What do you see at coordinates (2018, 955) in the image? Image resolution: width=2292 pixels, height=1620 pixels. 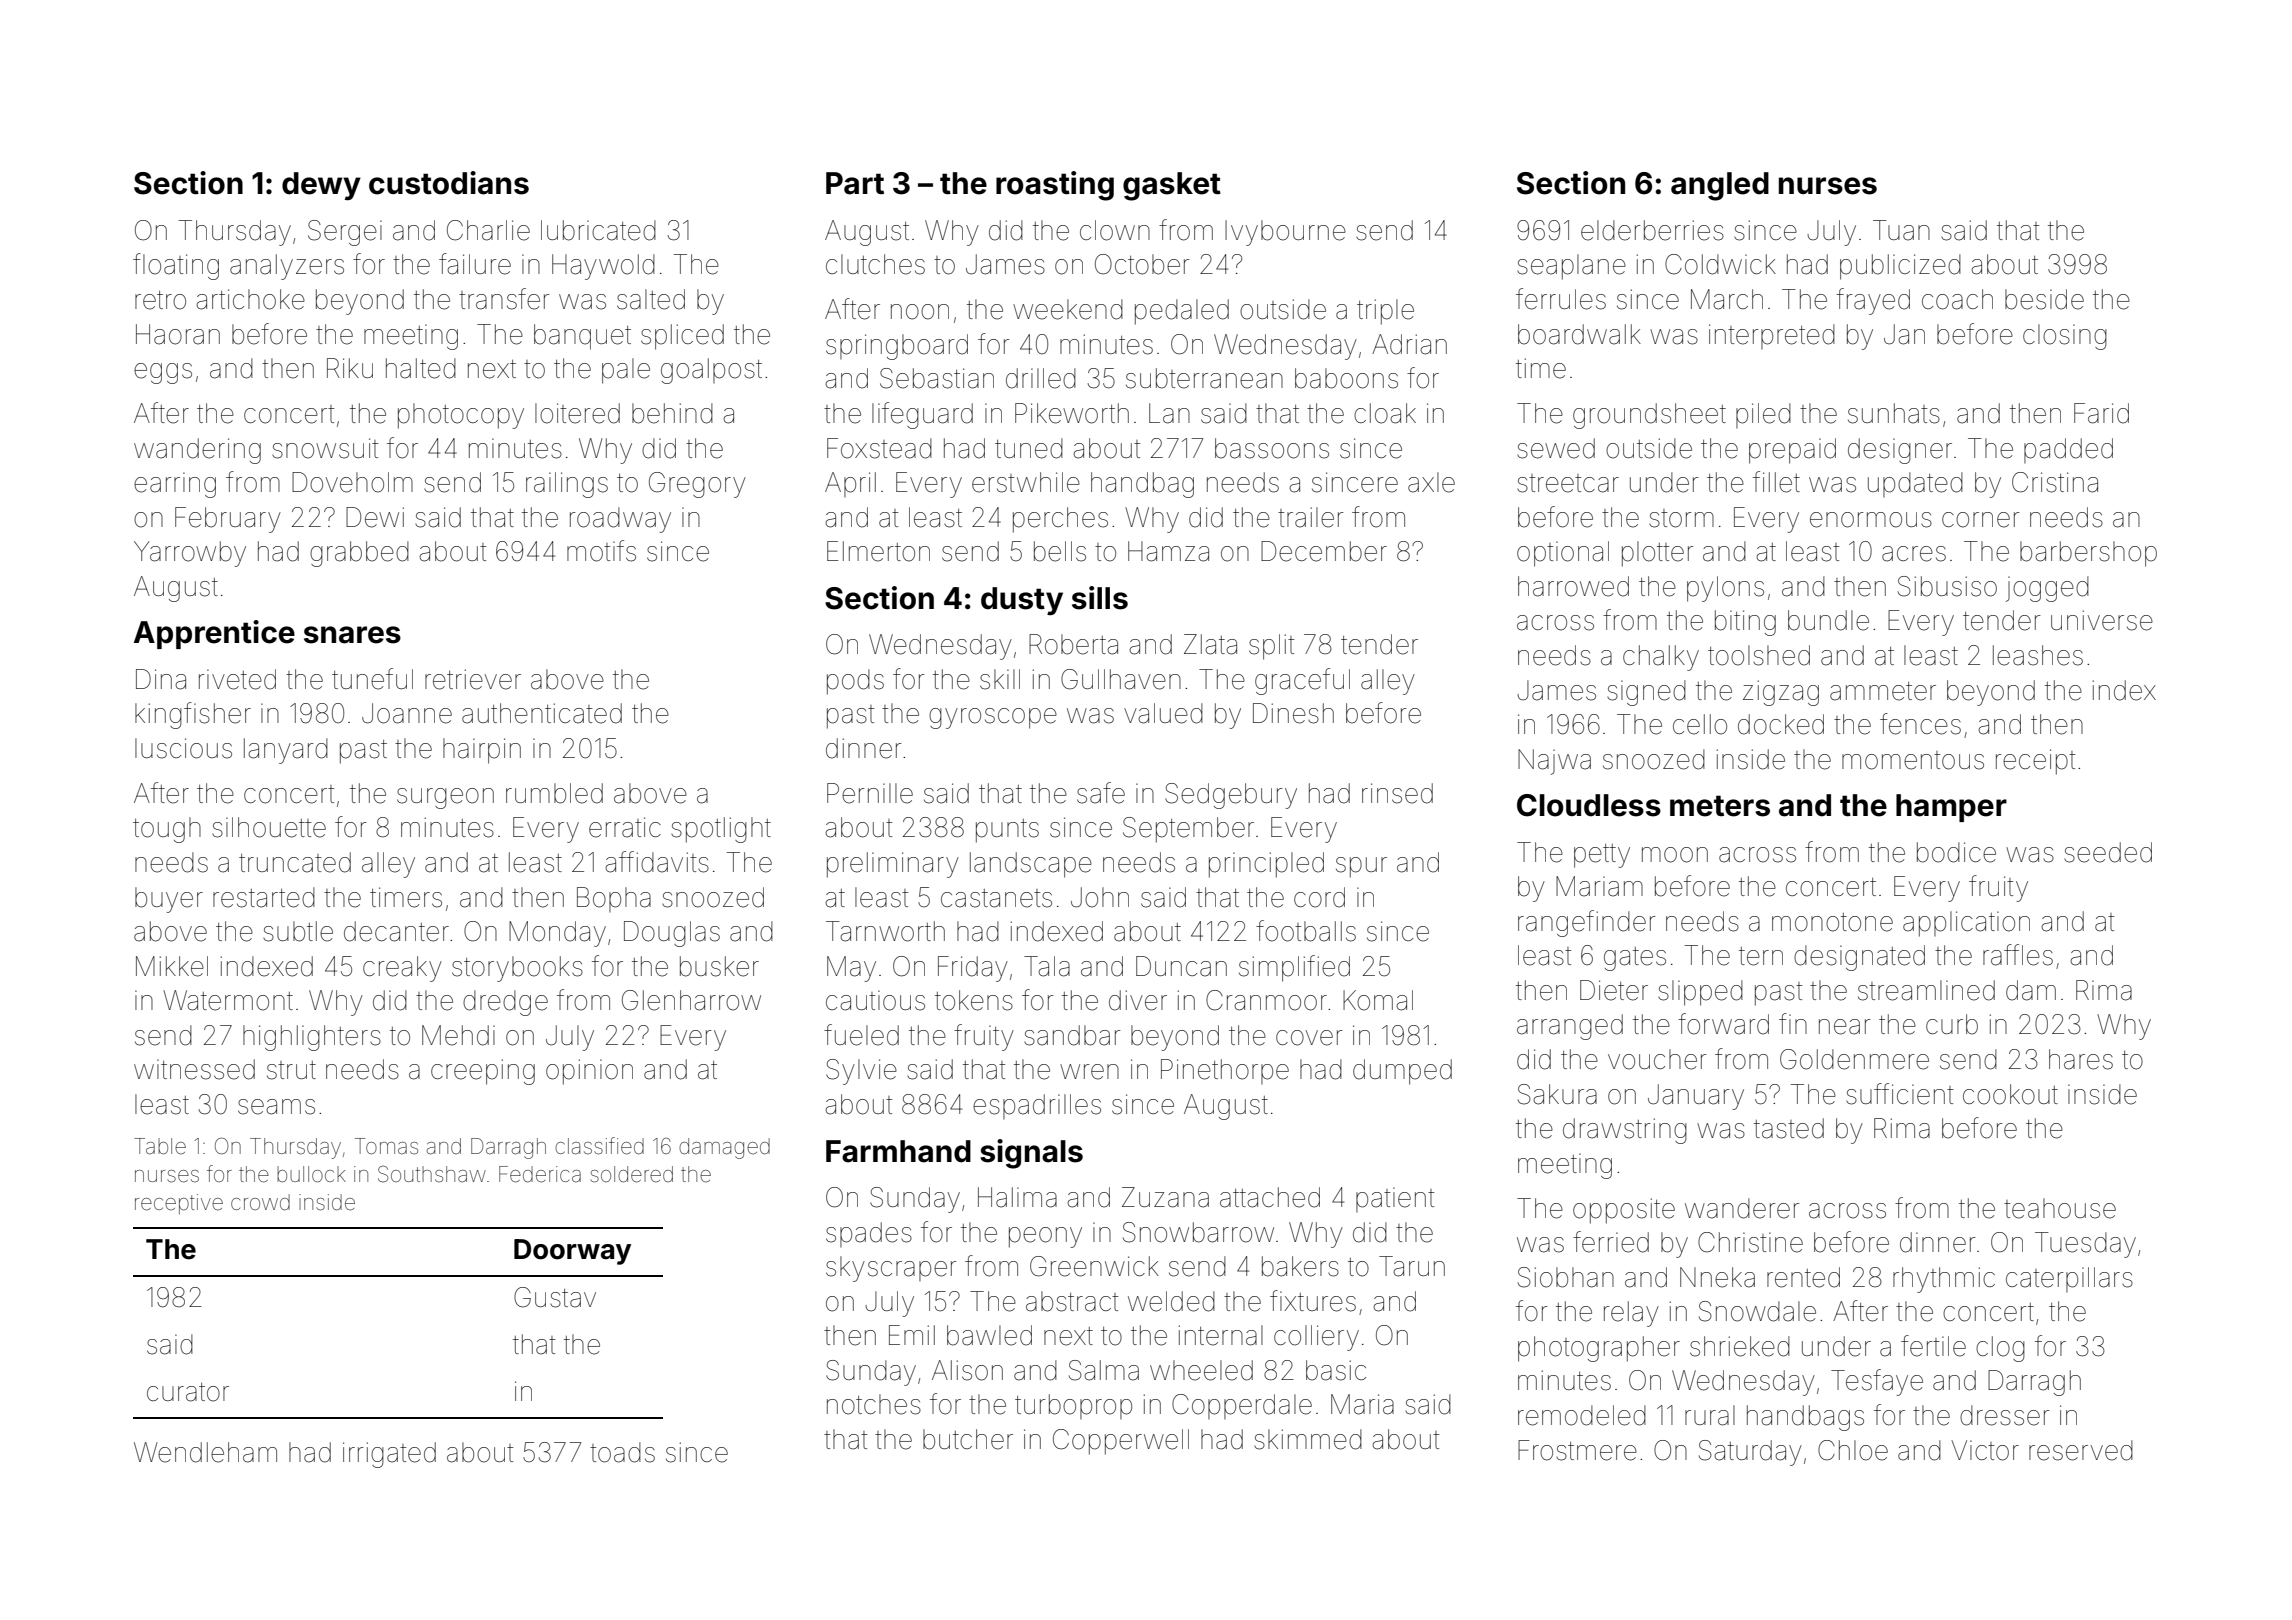 I see `raffles` at bounding box center [2018, 955].
